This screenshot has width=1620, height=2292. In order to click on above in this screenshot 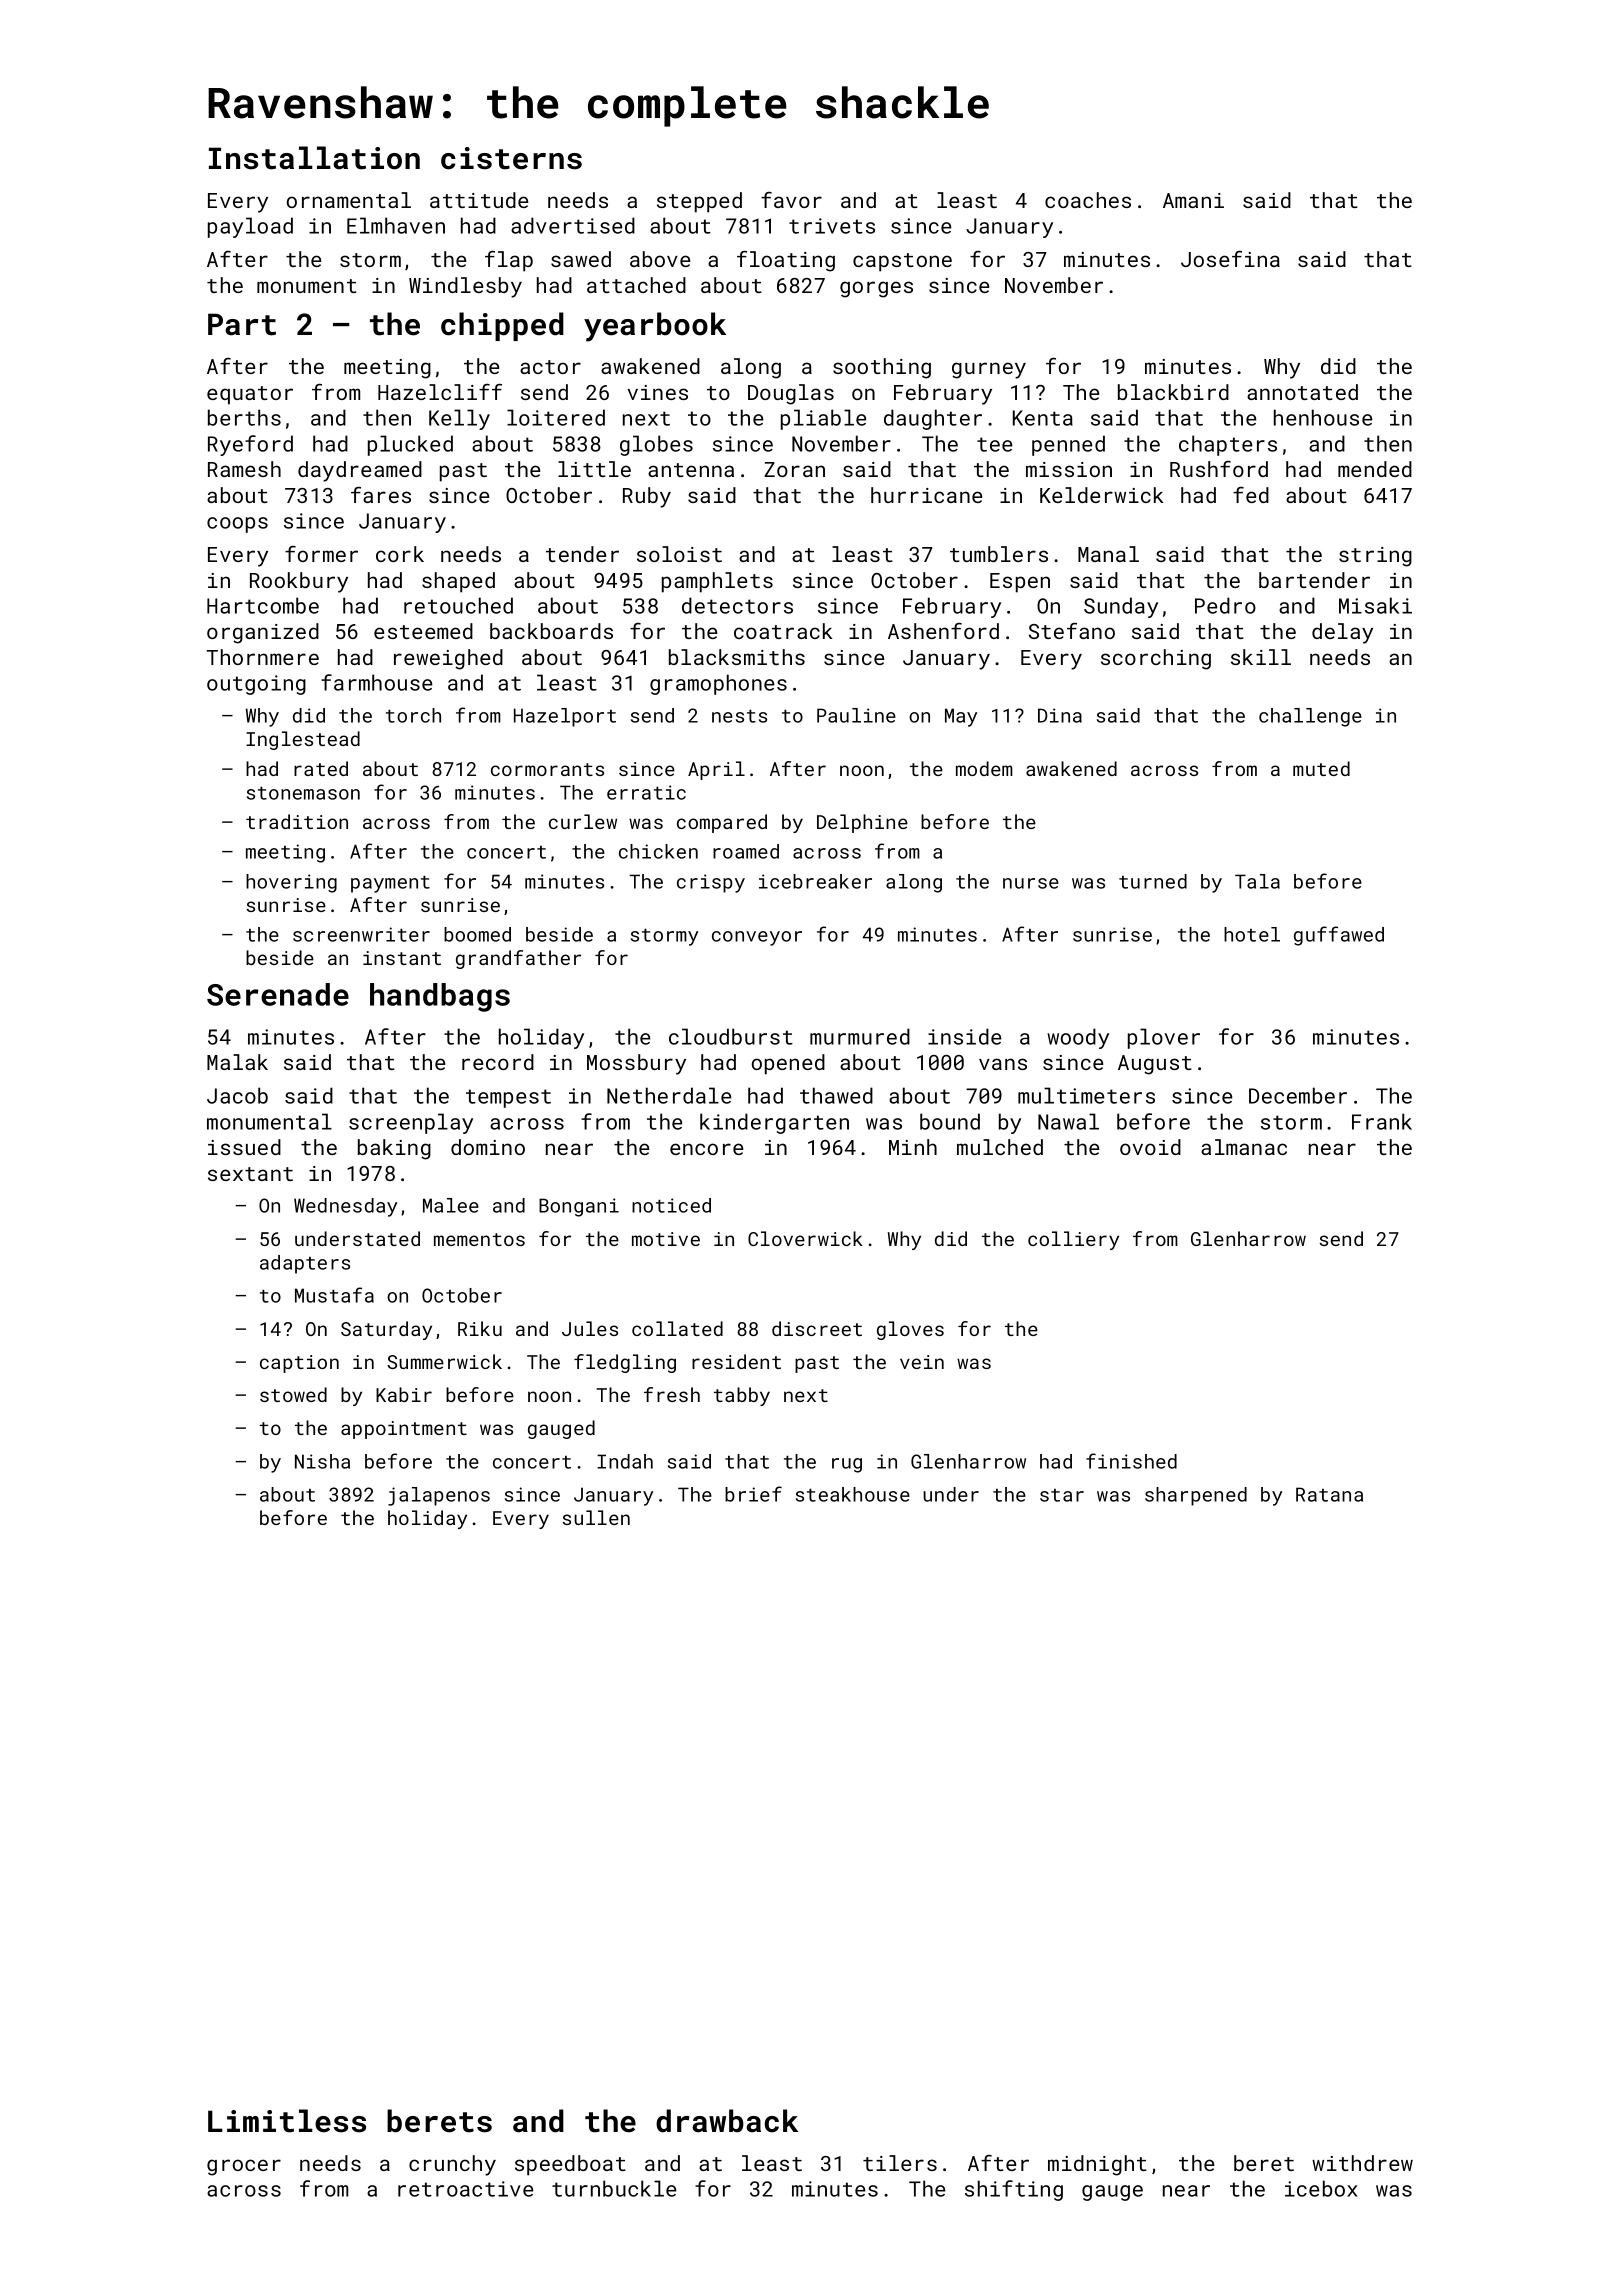, I will do `click(660, 259)`.
